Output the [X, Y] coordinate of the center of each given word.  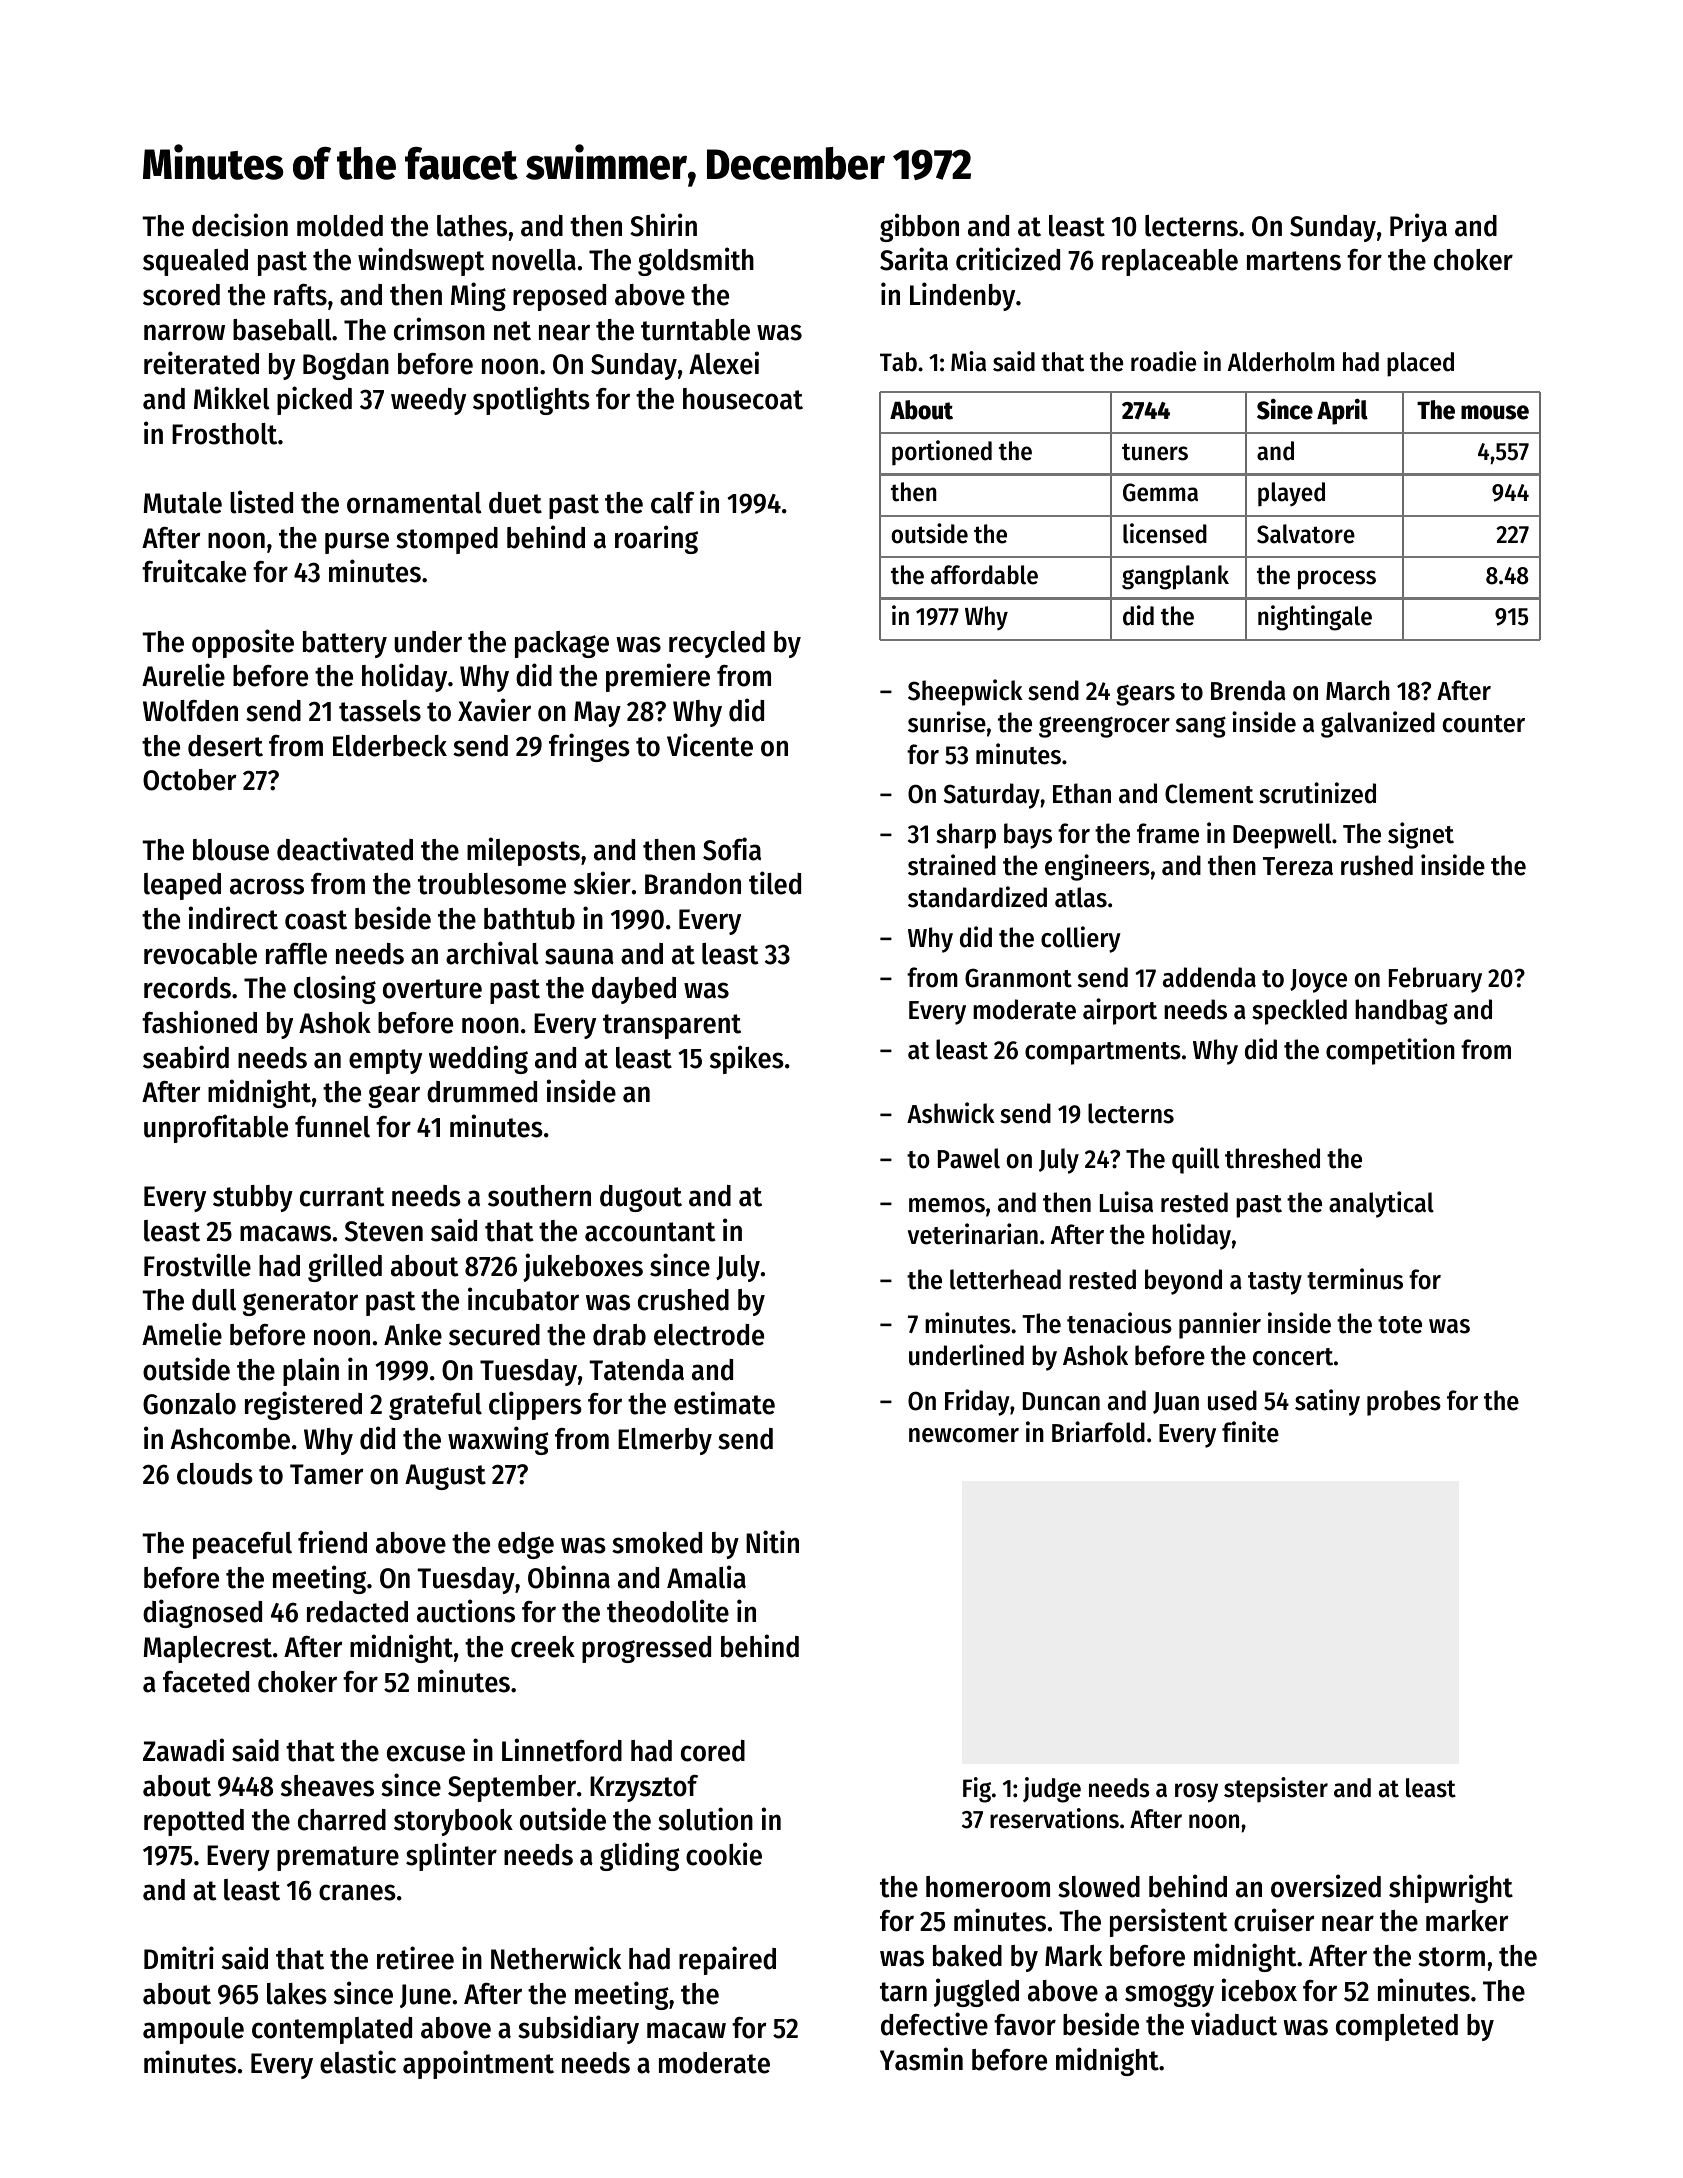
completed [1397, 2027]
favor [1025, 2025]
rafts [300, 295]
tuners [1155, 452]
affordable [984, 575]
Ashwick [951, 1113]
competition [1390, 1051]
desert [225, 746]
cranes [357, 1892]
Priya [1418, 227]
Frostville [197, 1265]
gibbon [919, 227]
